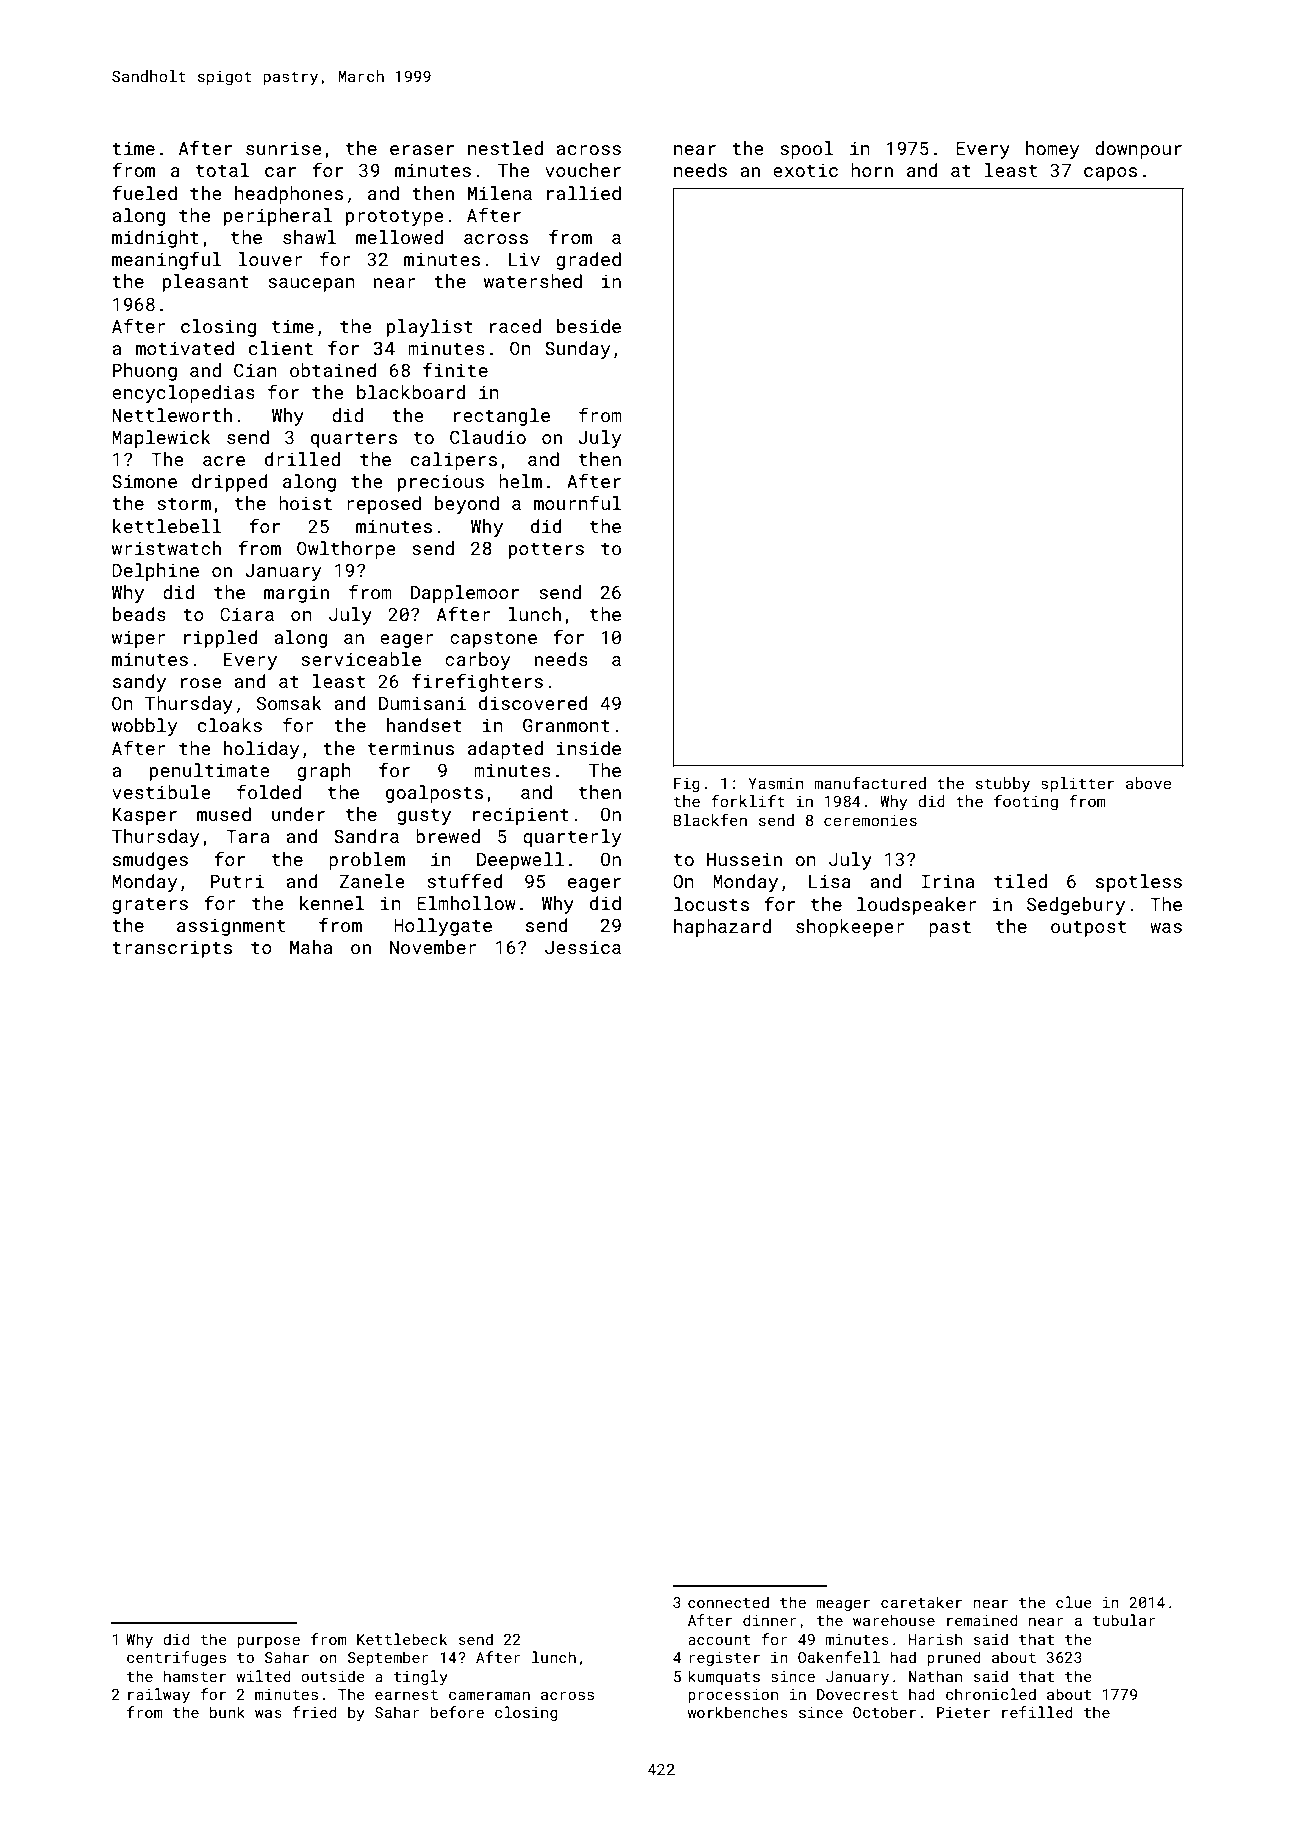 The height and width of the screenshot is (1832, 1295). Describe the element at coordinates (521, 816) in the screenshot. I see `recipient` at that location.
